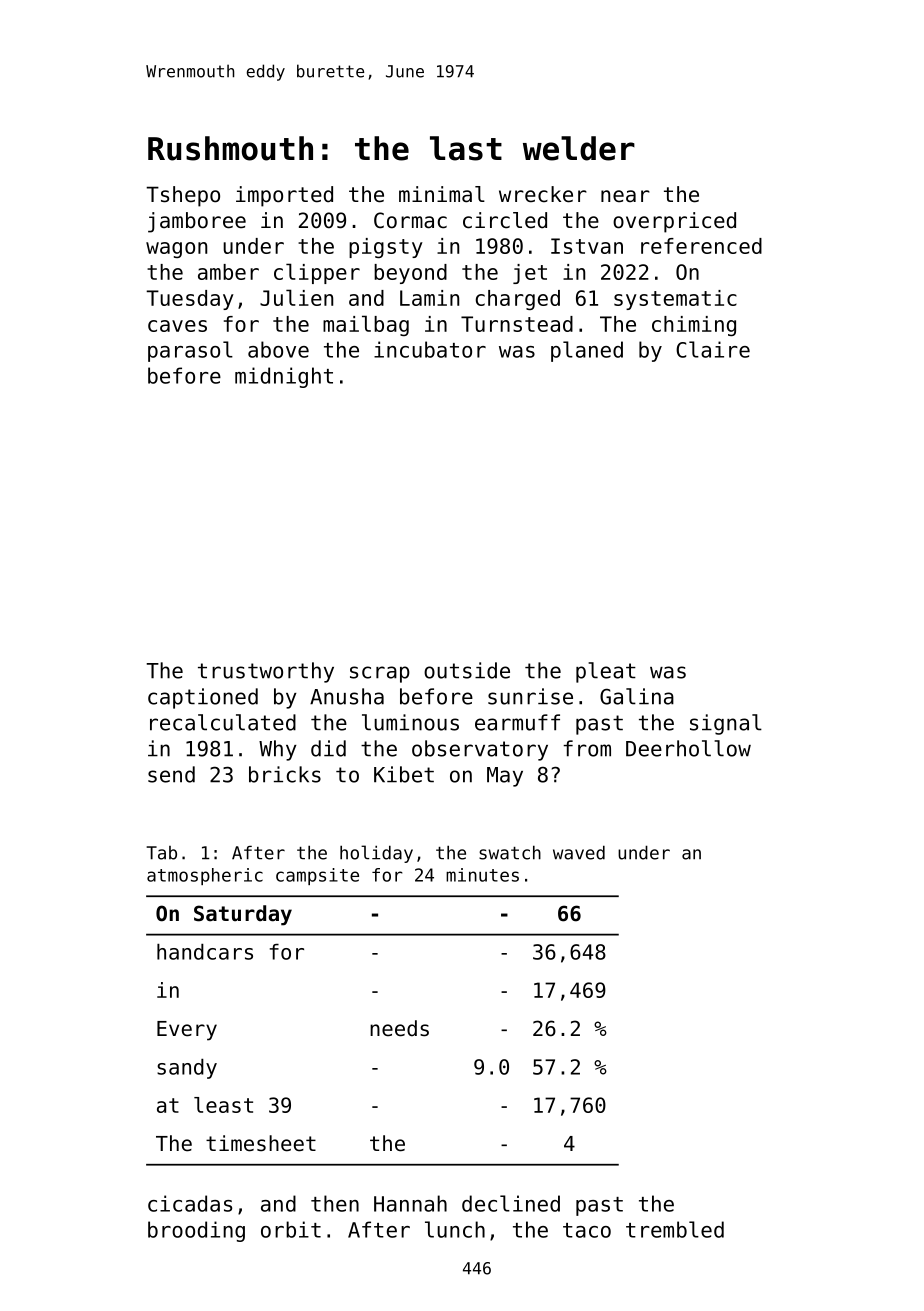 This screenshot has height=1311, width=924. I want to click on incubator, so click(430, 349).
